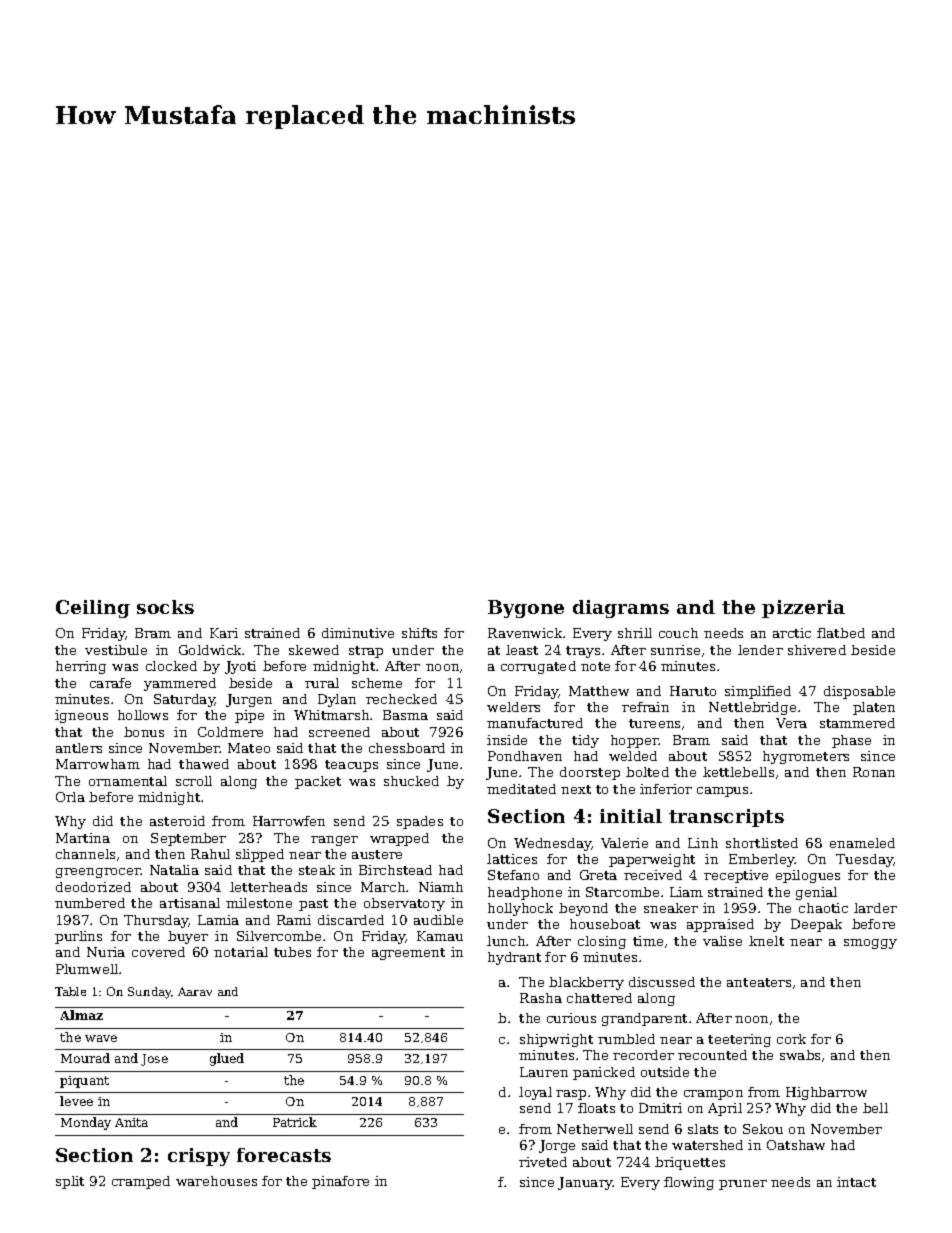  What do you see at coordinates (211, 650) in the image?
I see `Goldwick` at bounding box center [211, 650].
